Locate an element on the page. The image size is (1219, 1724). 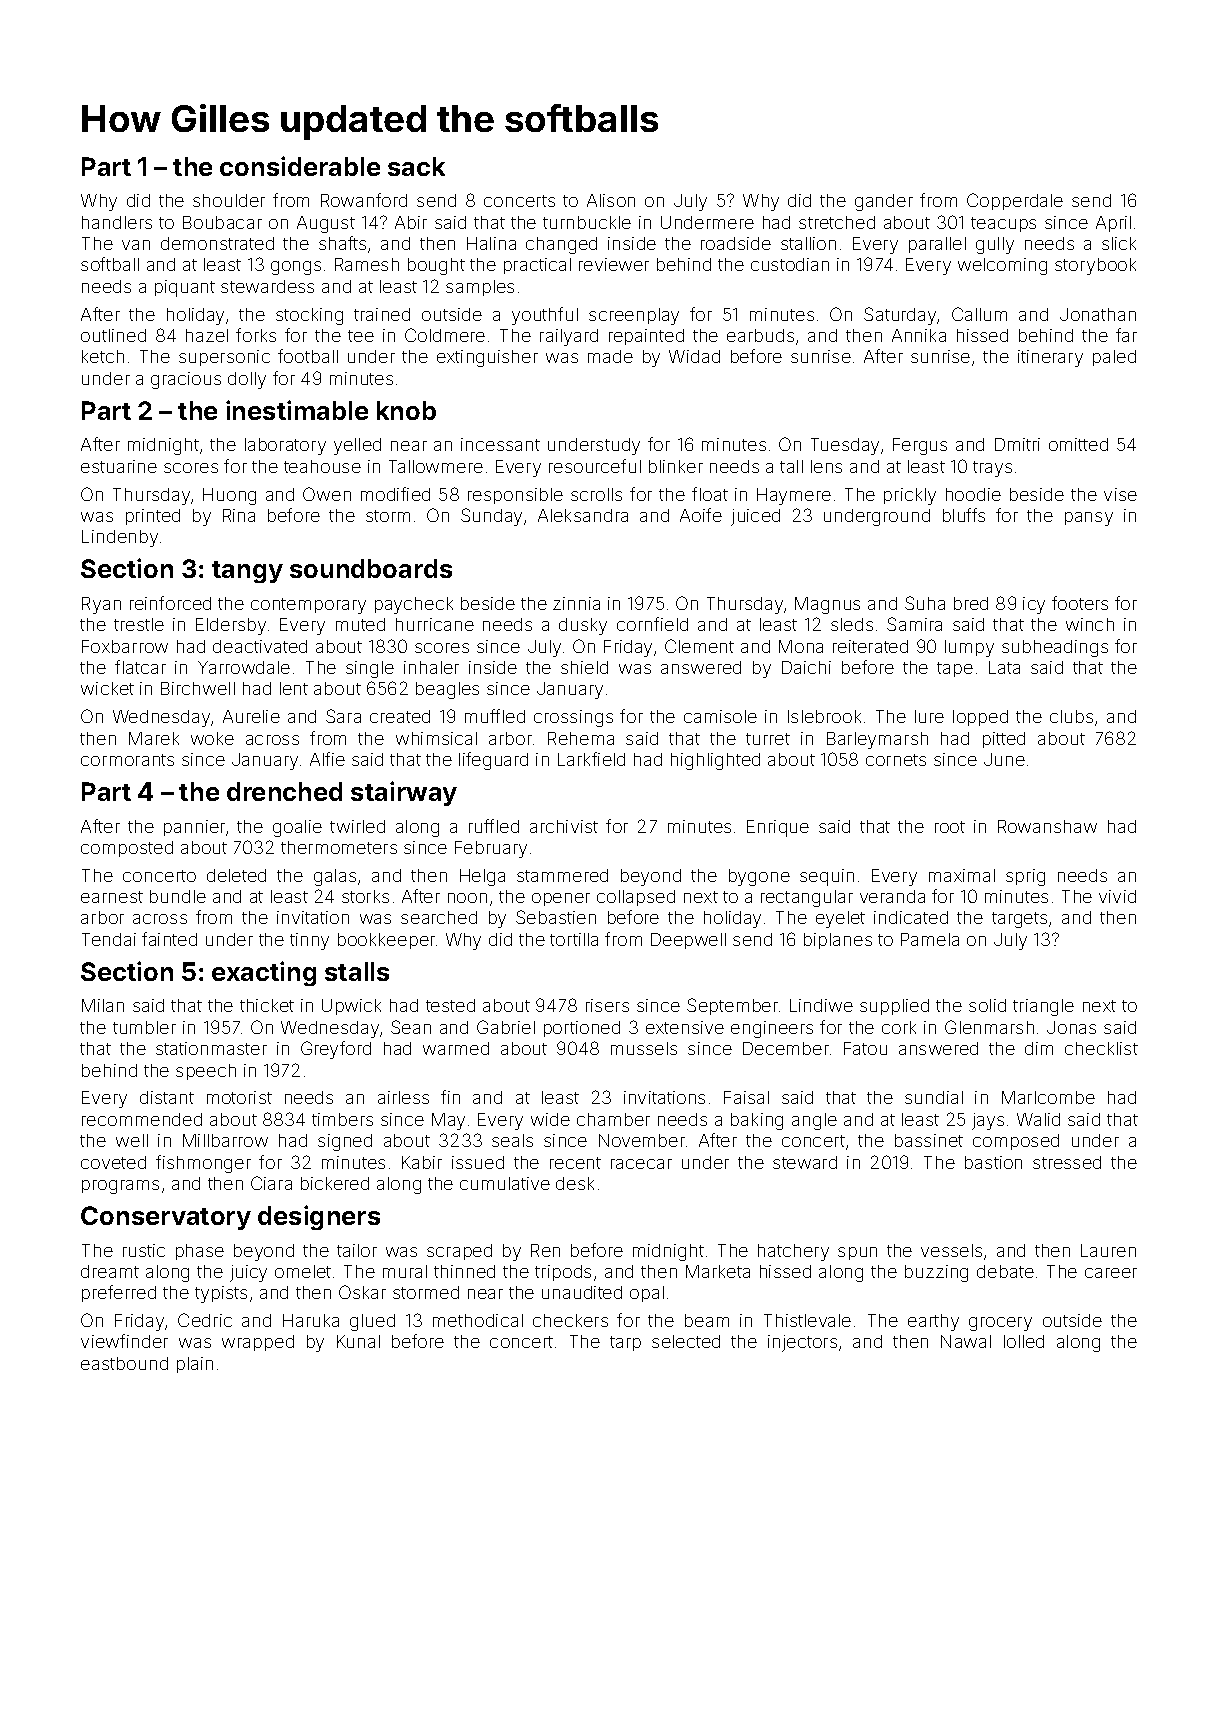
Tuesday is located at coordinates (845, 446).
